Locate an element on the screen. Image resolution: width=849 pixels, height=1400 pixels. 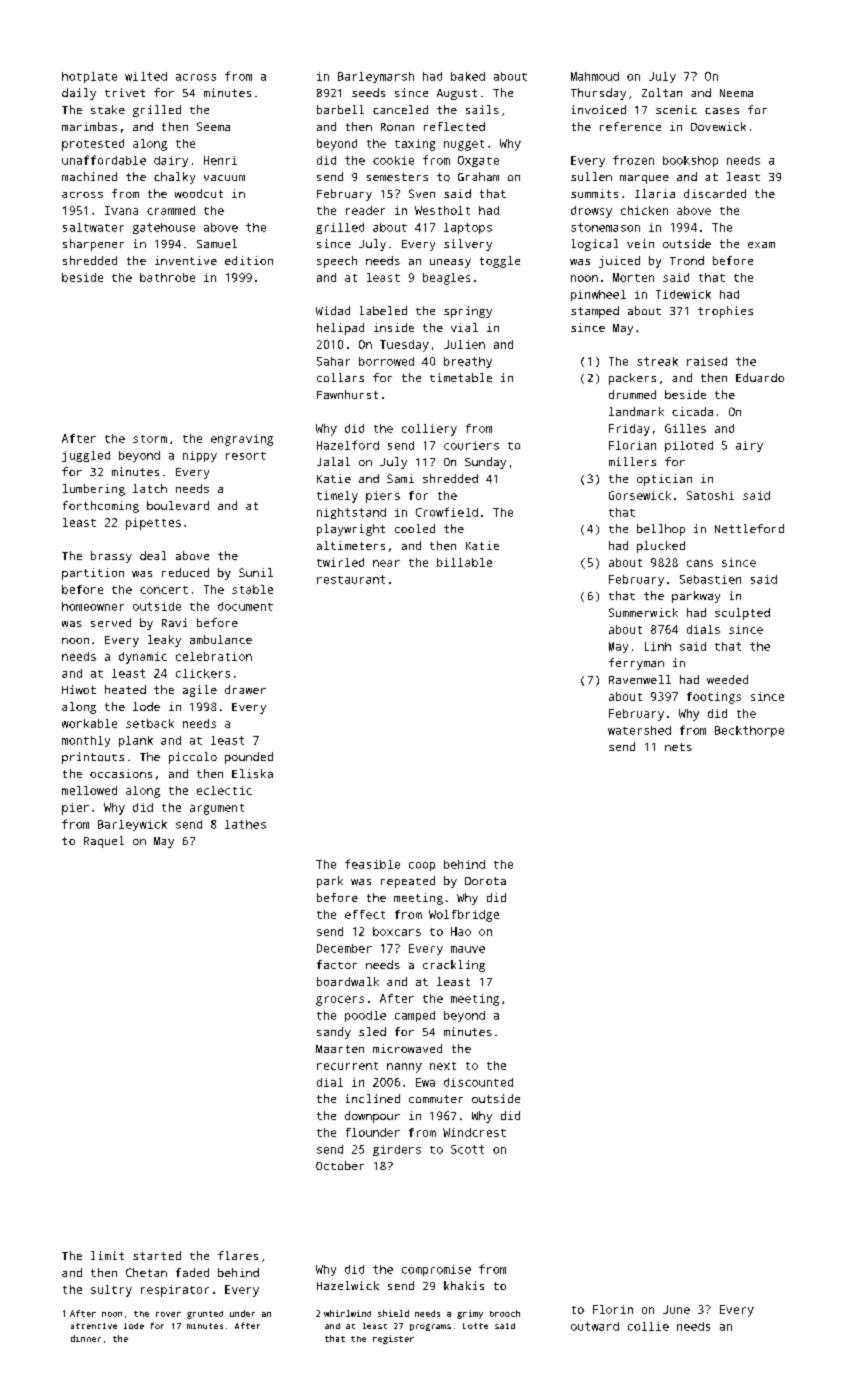
restaurant is located at coordinates (351, 579).
